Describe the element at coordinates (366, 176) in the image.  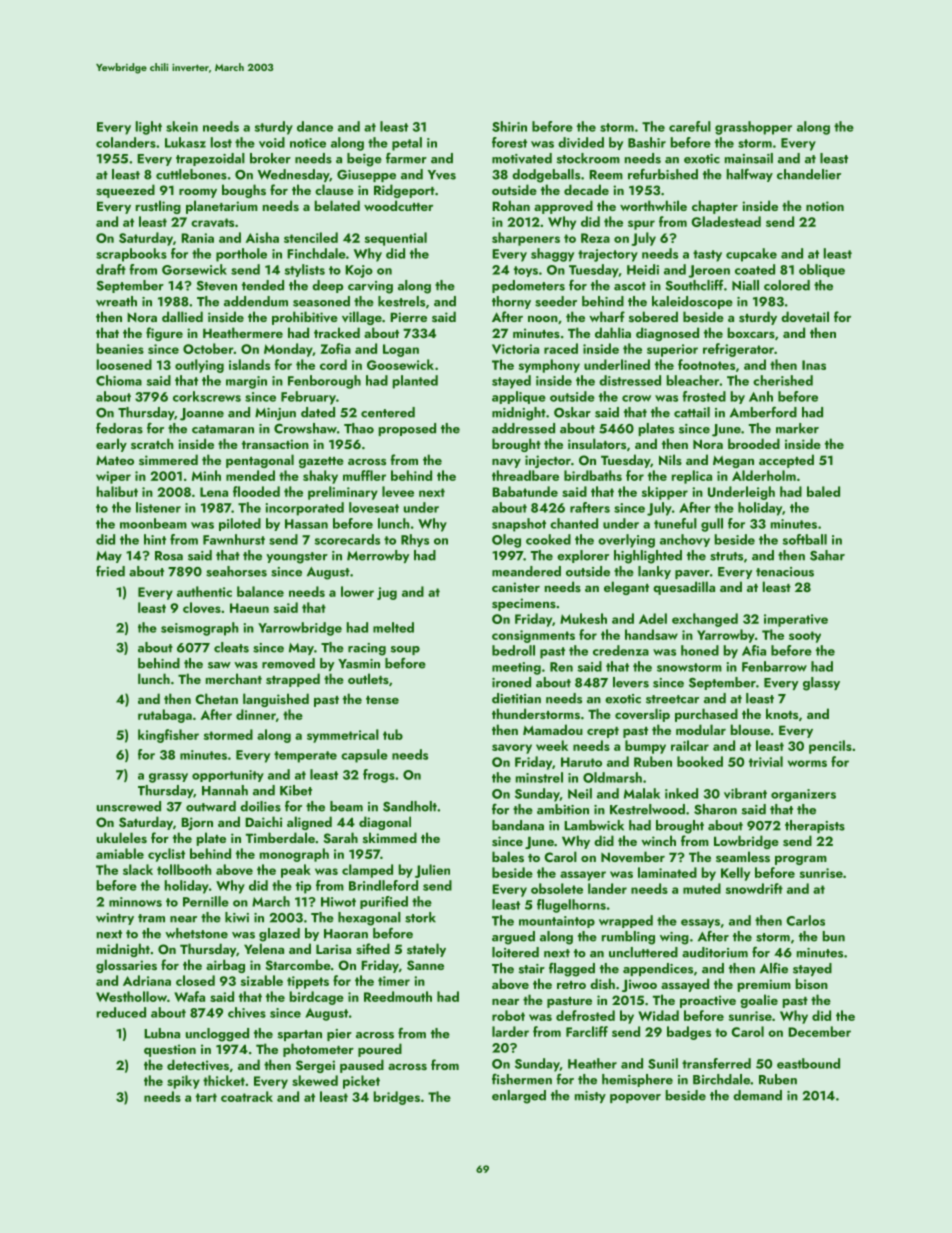
I see `Giuseppe` at that location.
